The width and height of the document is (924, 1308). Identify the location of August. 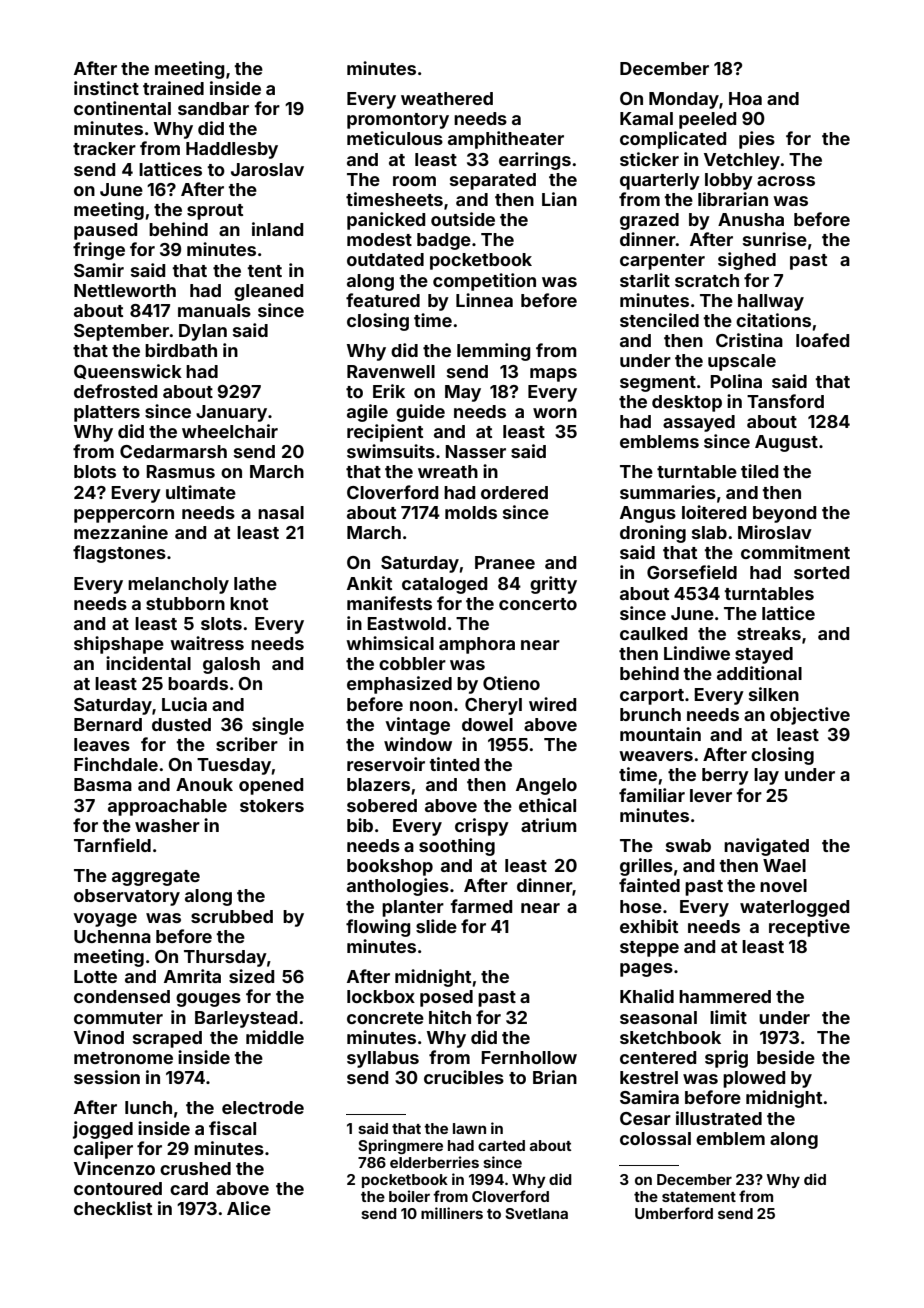
(786, 443).
